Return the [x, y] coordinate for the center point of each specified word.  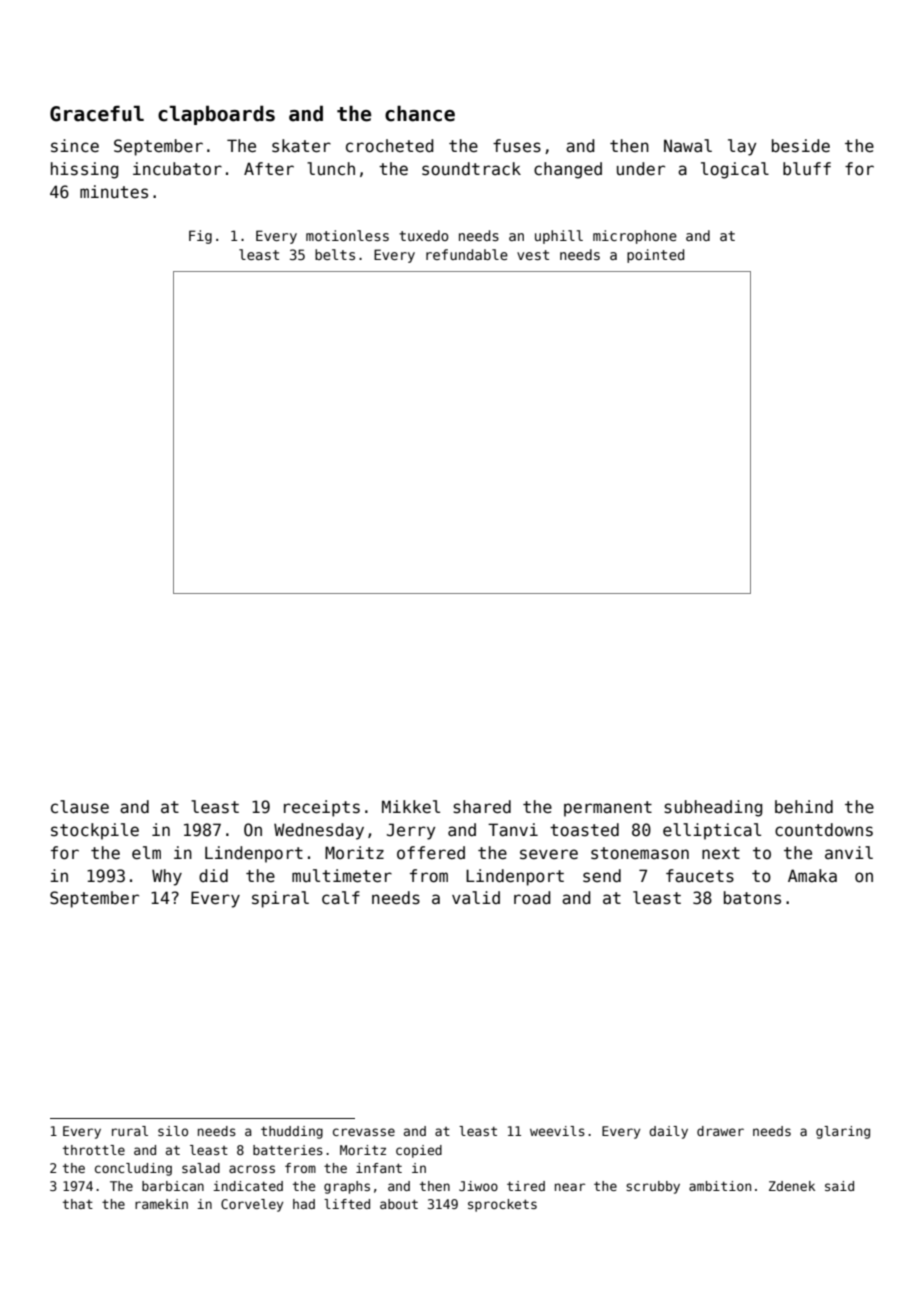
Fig [200, 237]
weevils [557, 1131]
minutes [114, 192]
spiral [280, 899]
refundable [467, 254]
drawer [720, 1131]
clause [80, 807]
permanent [608, 809]
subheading [713, 808]
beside [801, 146]
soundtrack [471, 169]
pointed [655, 256]
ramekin [161, 1204]
